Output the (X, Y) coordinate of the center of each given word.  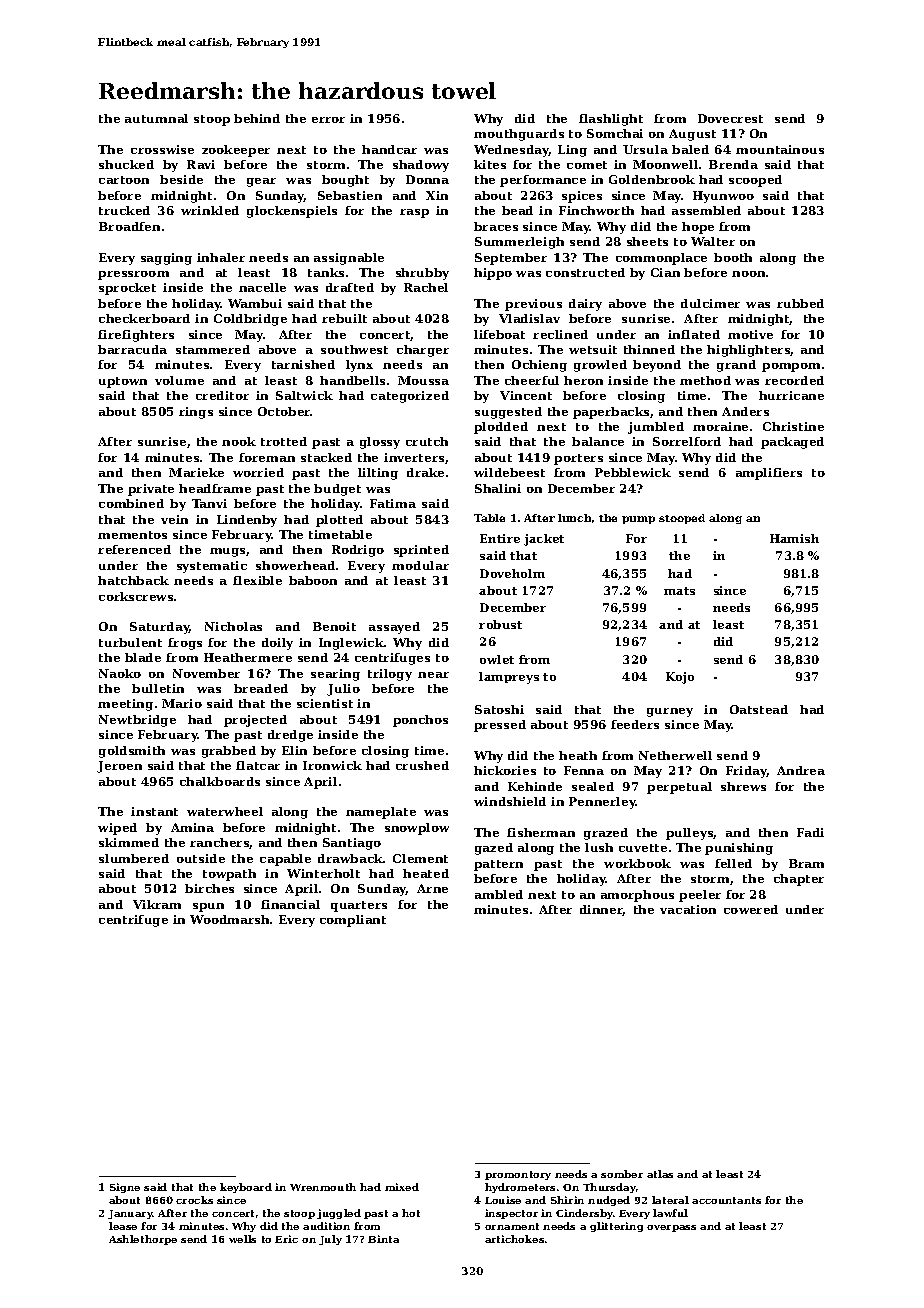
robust (500, 624)
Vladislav (529, 318)
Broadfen (129, 226)
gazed (494, 849)
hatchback (133, 580)
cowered (751, 909)
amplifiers (769, 474)
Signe (125, 1188)
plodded (501, 428)
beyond (657, 366)
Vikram (157, 904)
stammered (213, 349)
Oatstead (759, 709)
